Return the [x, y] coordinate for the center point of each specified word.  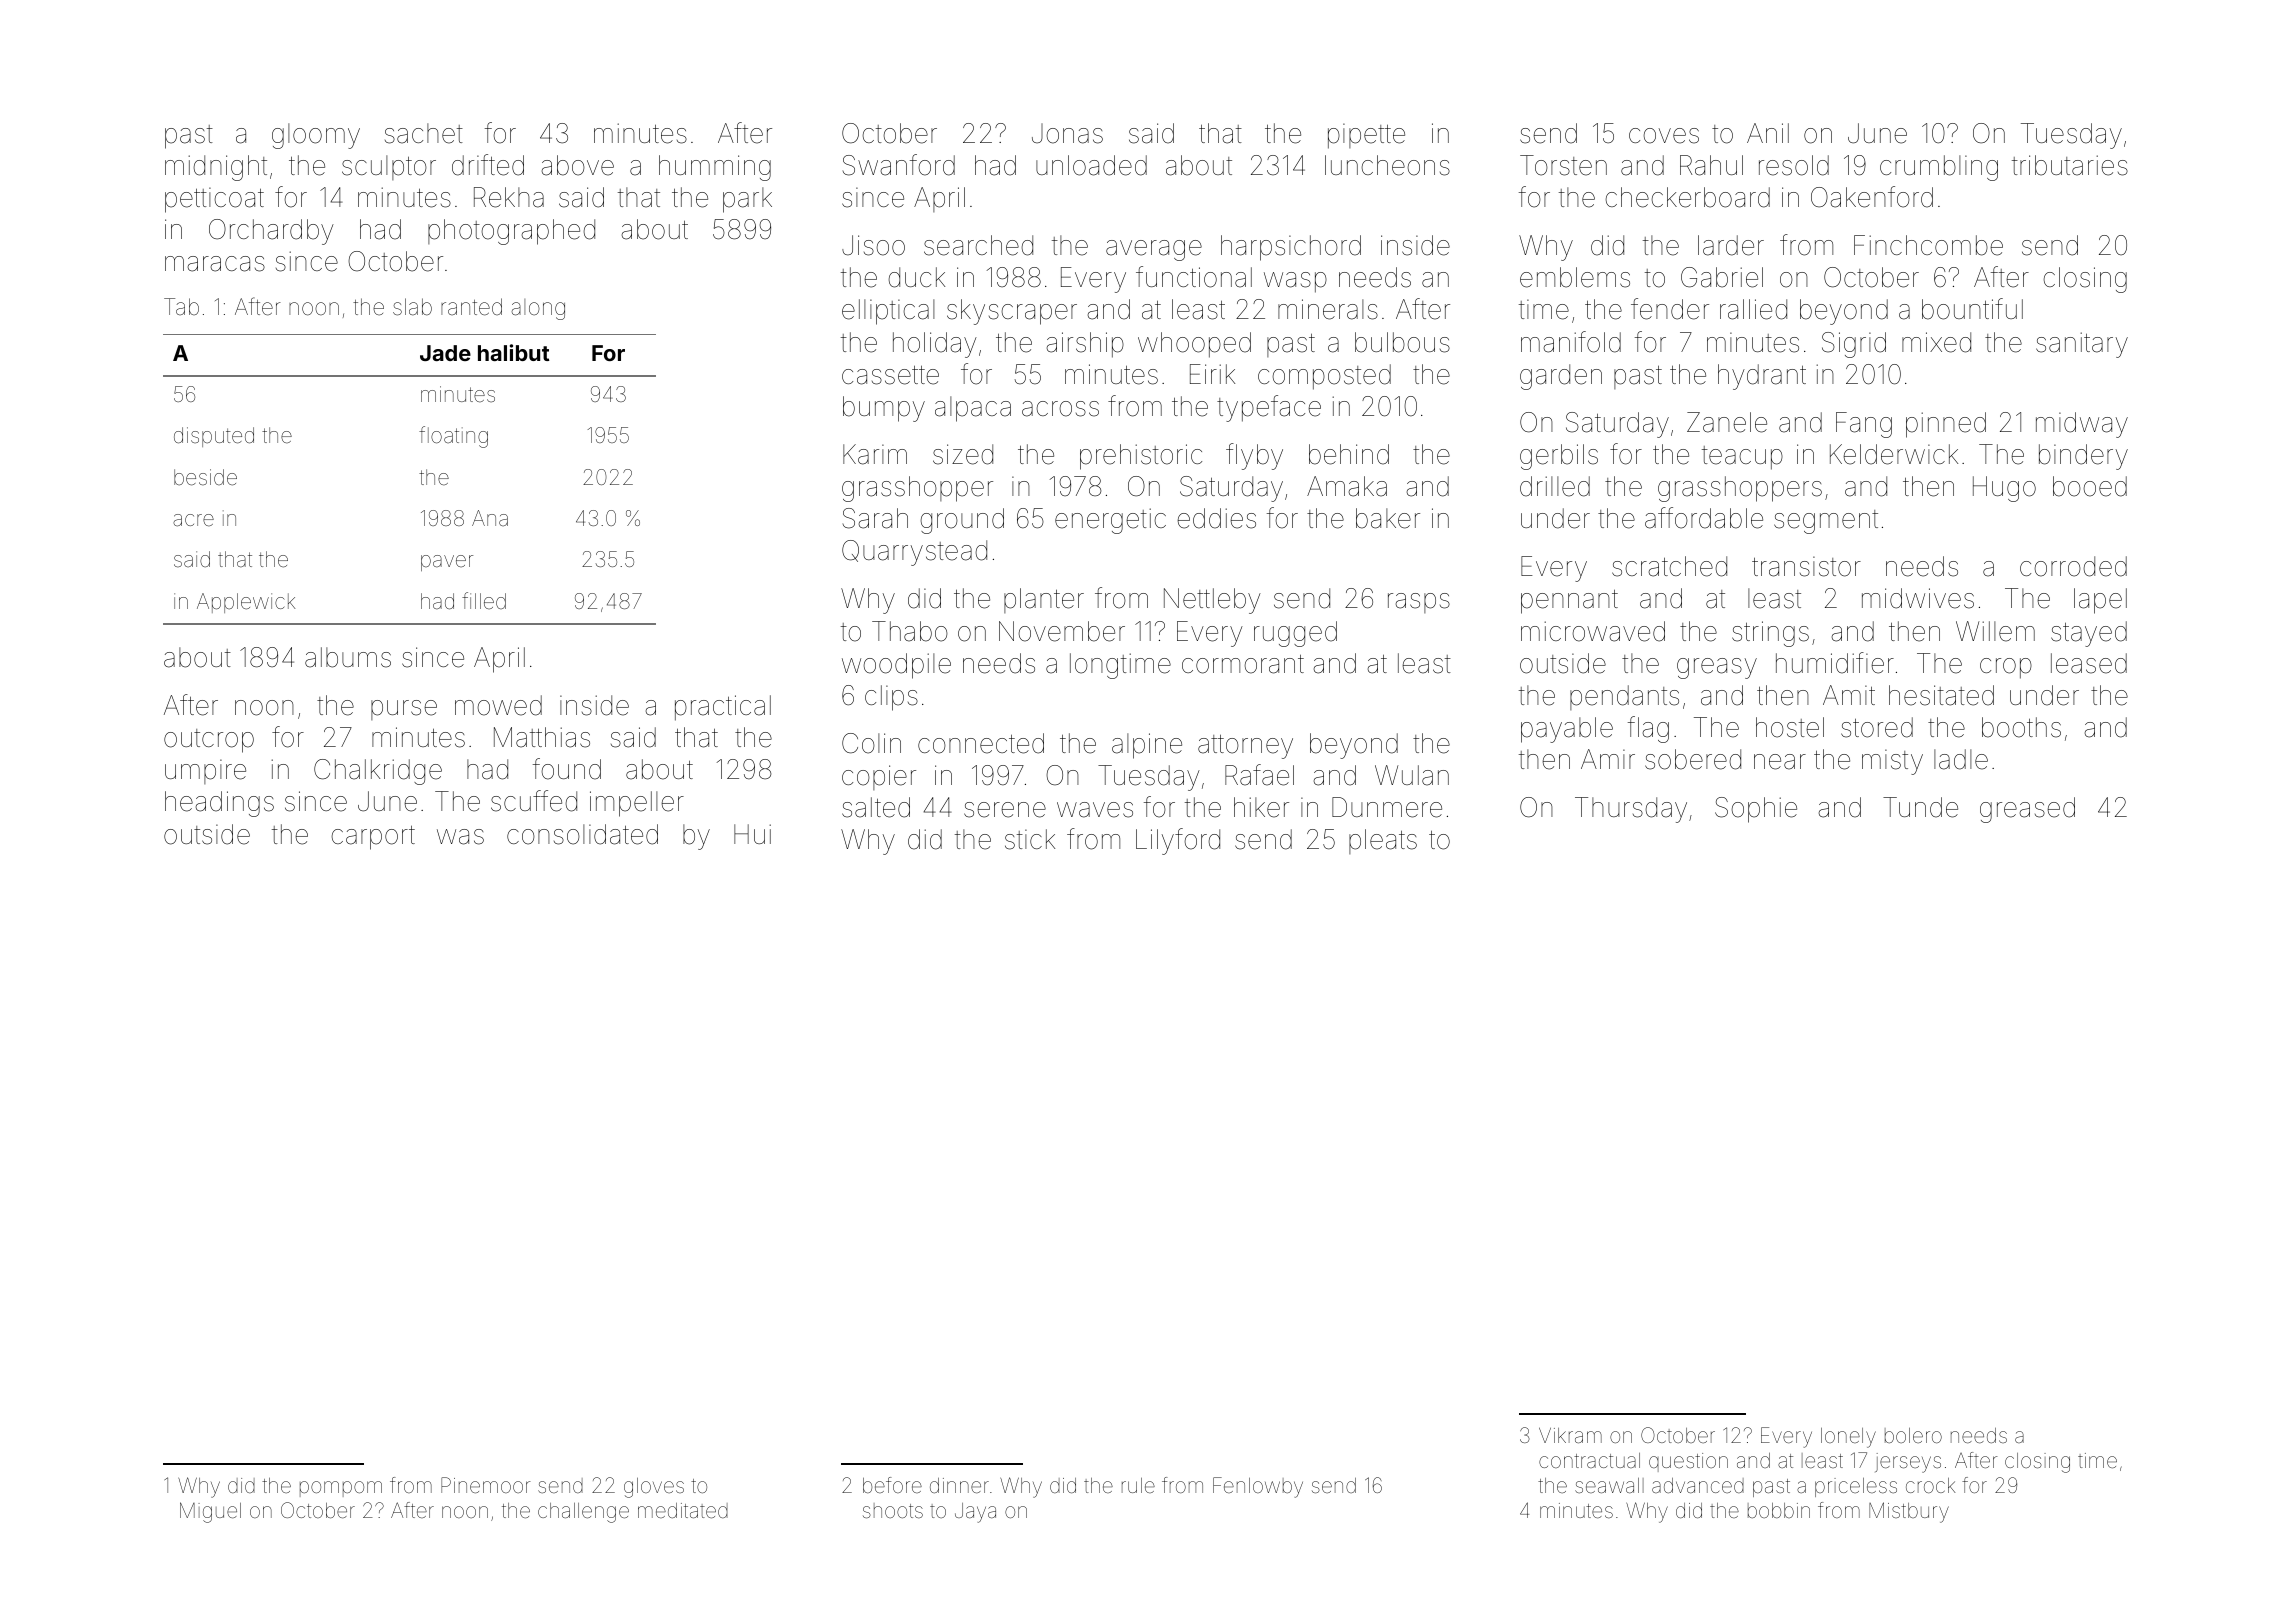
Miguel [210, 1512]
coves [1664, 136]
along [538, 309]
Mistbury [1909, 1512]
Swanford [899, 165]
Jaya [975, 1513]
